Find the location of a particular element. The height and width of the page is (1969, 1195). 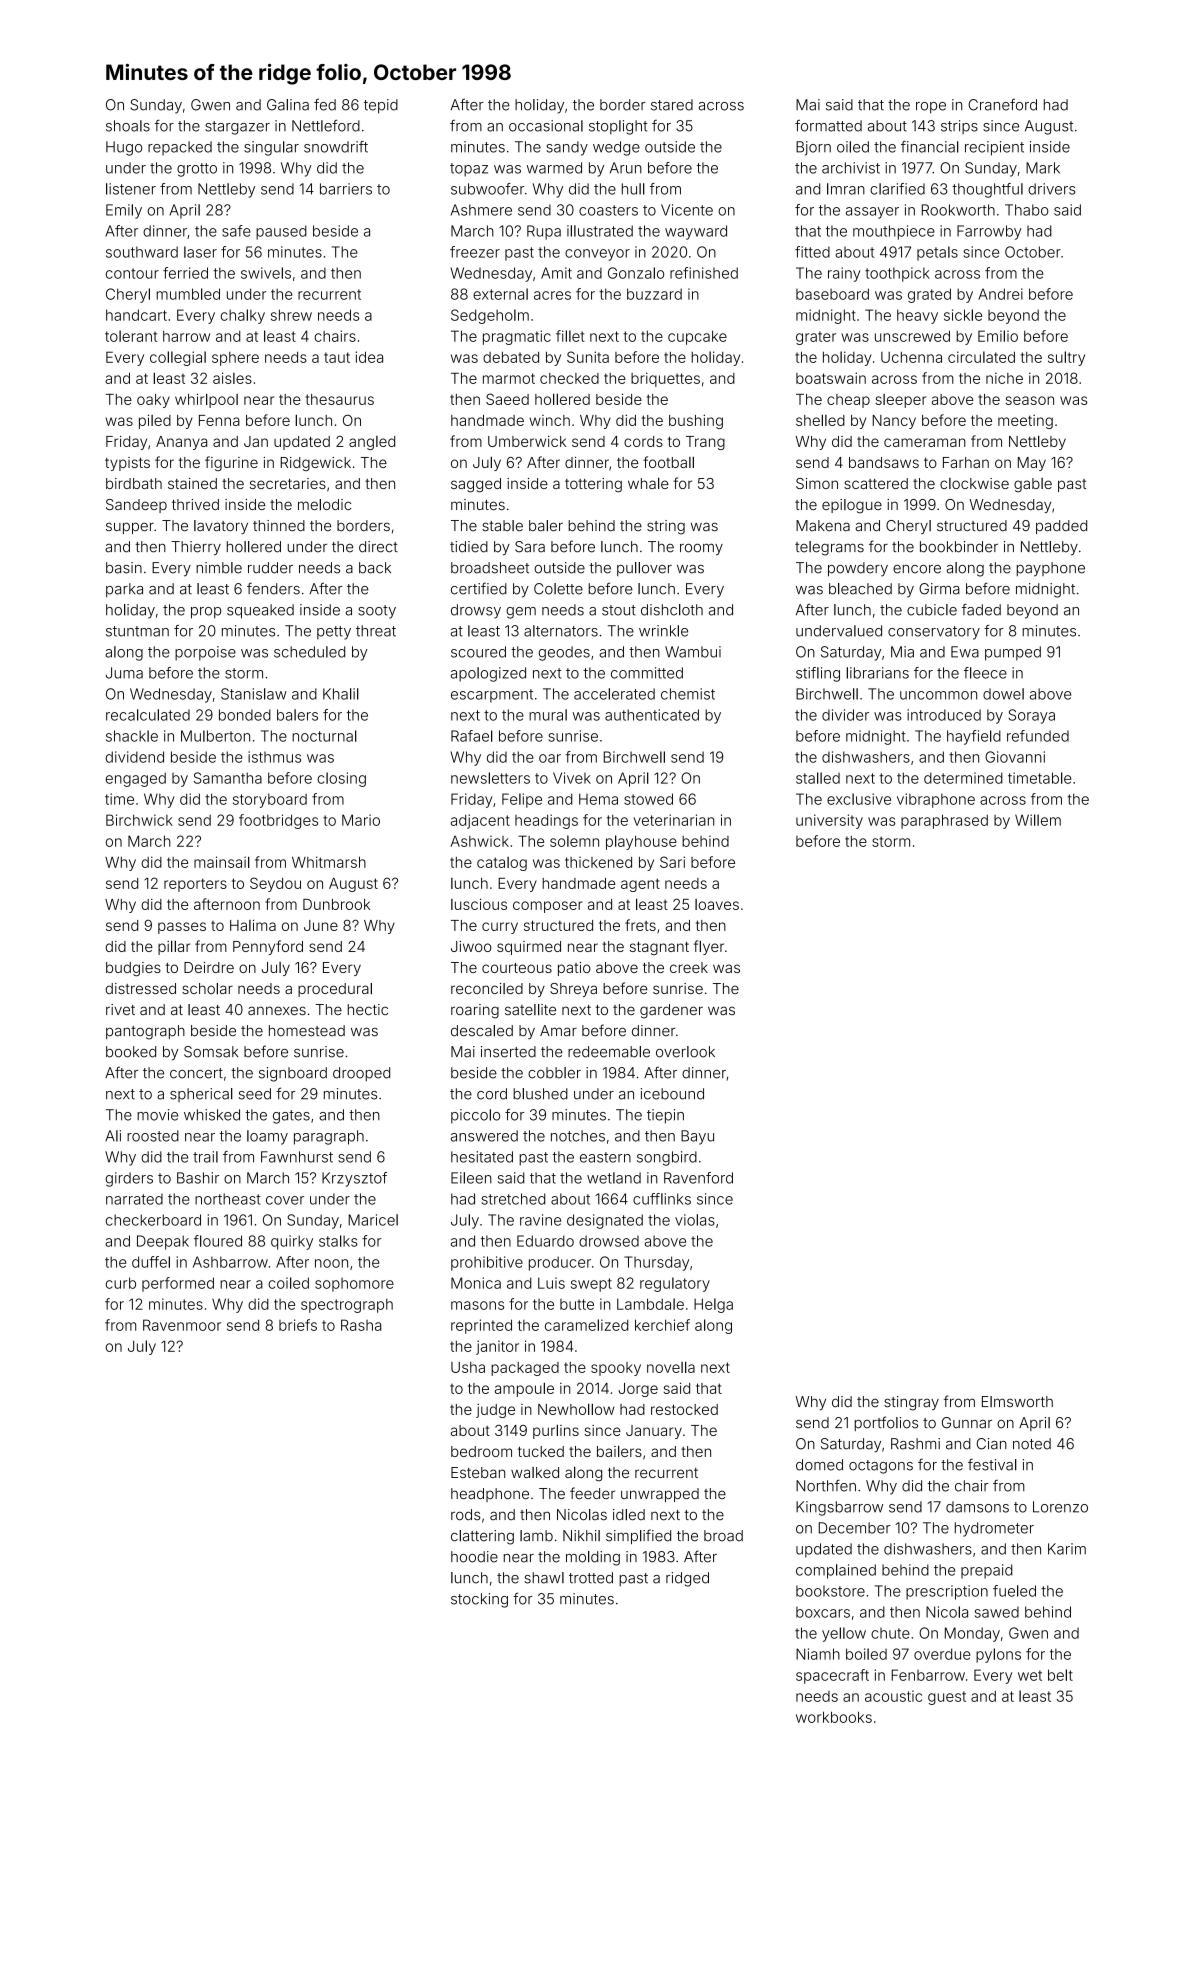

certified is located at coordinates (479, 588).
